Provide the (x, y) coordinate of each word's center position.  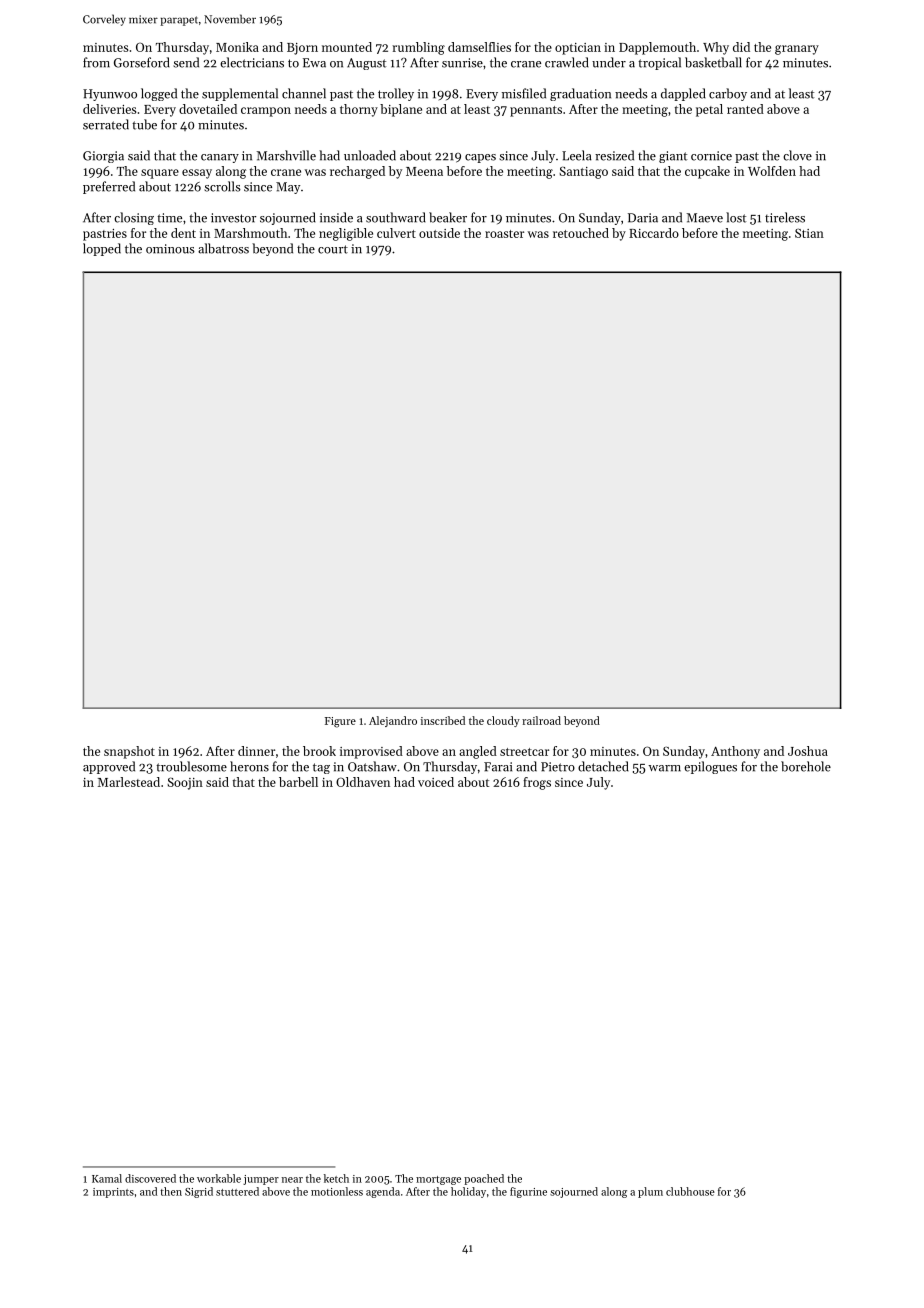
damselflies (479, 47)
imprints (113, 1193)
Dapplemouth (657, 48)
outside (439, 233)
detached (603, 766)
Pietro (558, 767)
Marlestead (129, 782)
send (186, 62)
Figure (340, 722)
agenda (383, 1192)
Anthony (735, 752)
